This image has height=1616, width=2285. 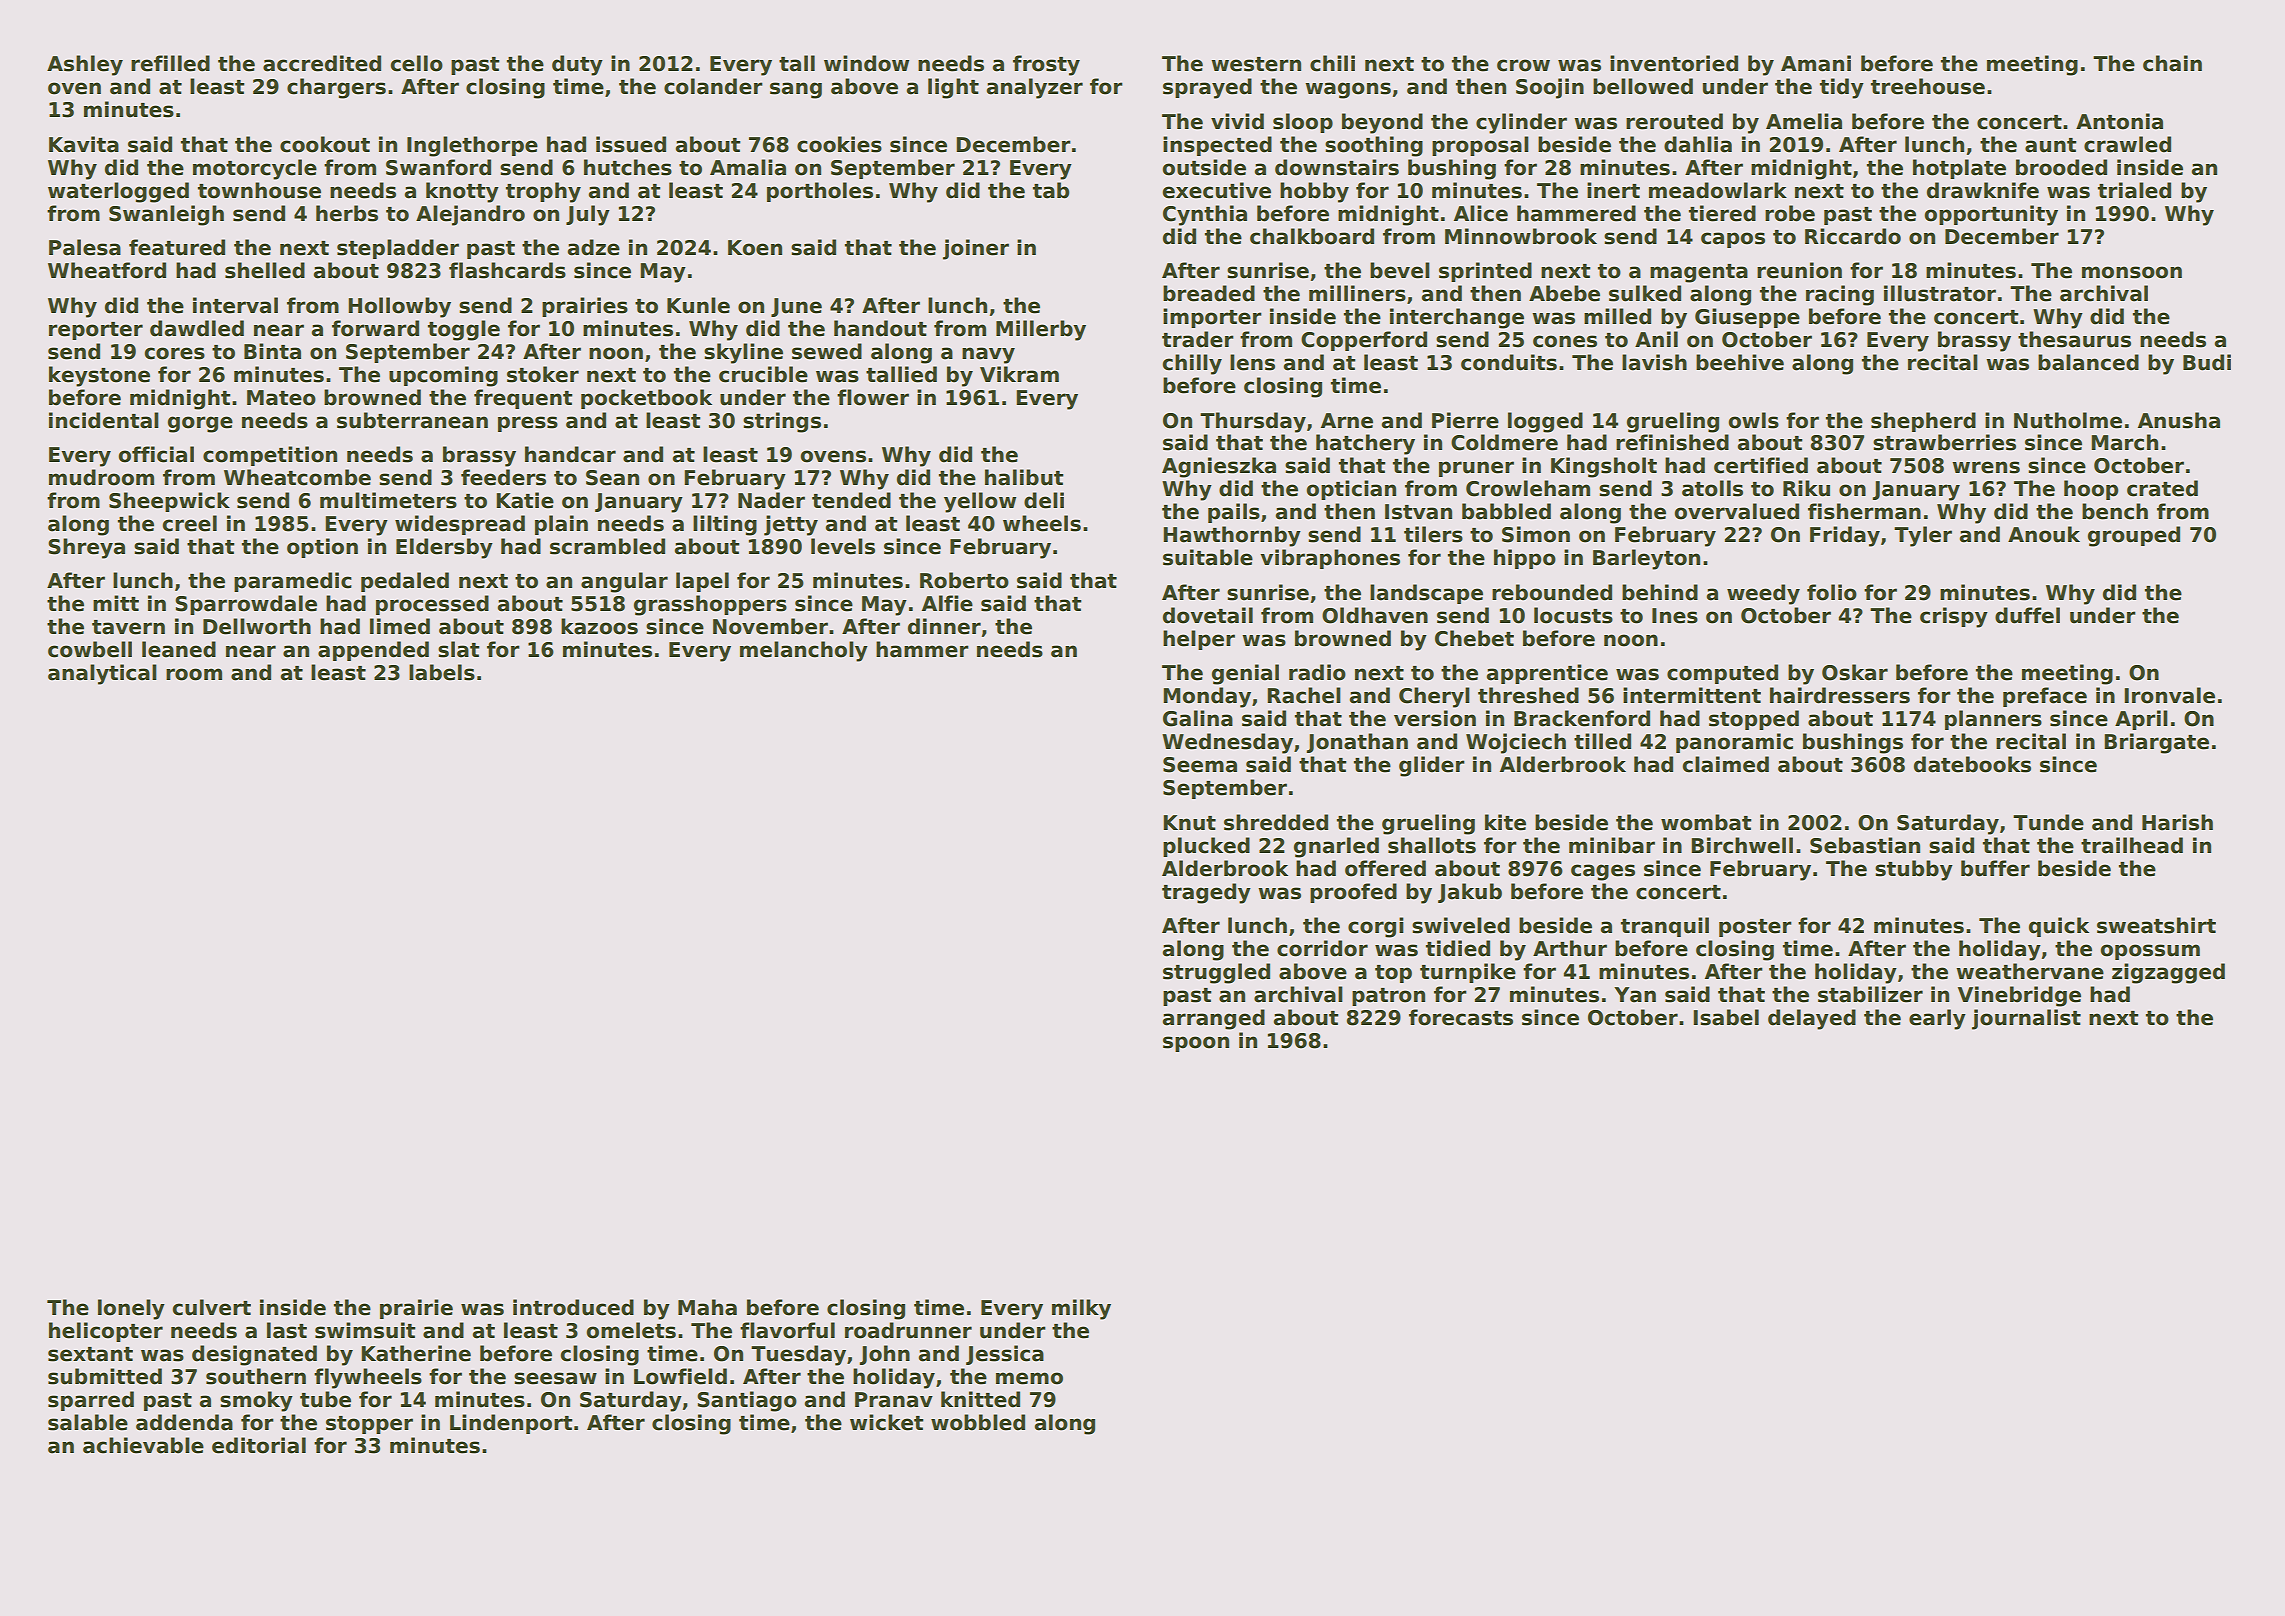 I want to click on window, so click(x=866, y=63).
